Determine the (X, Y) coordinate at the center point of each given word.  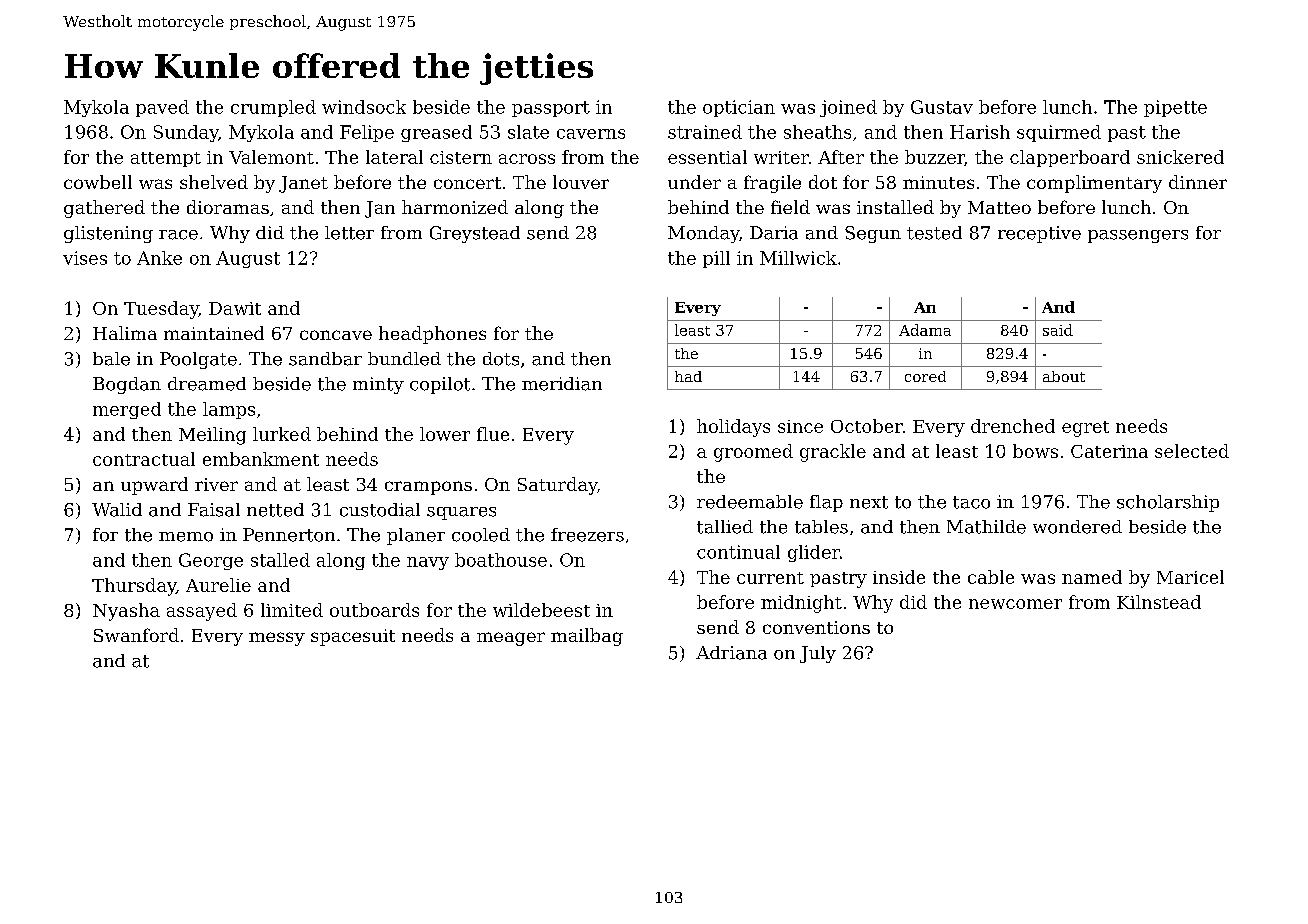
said (1058, 330)
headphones (432, 335)
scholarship (1168, 503)
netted (275, 510)
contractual (144, 459)
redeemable (750, 502)
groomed (753, 453)
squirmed (1059, 133)
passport (551, 109)
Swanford (136, 635)
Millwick (798, 258)
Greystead (475, 234)
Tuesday (161, 310)
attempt (166, 159)
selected (1192, 451)
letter (349, 233)
